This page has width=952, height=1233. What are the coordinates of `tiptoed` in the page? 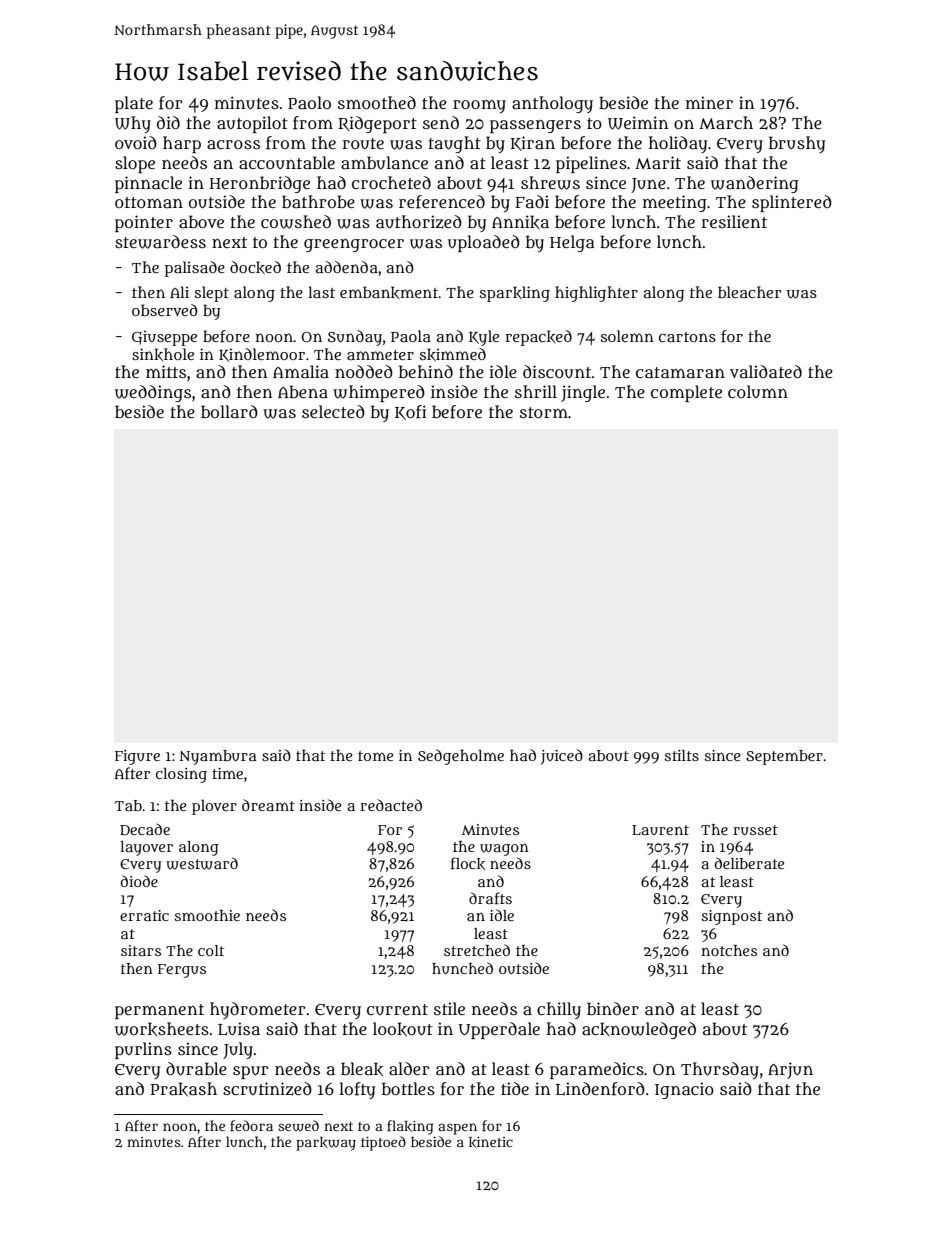 It's located at (383, 1143).
